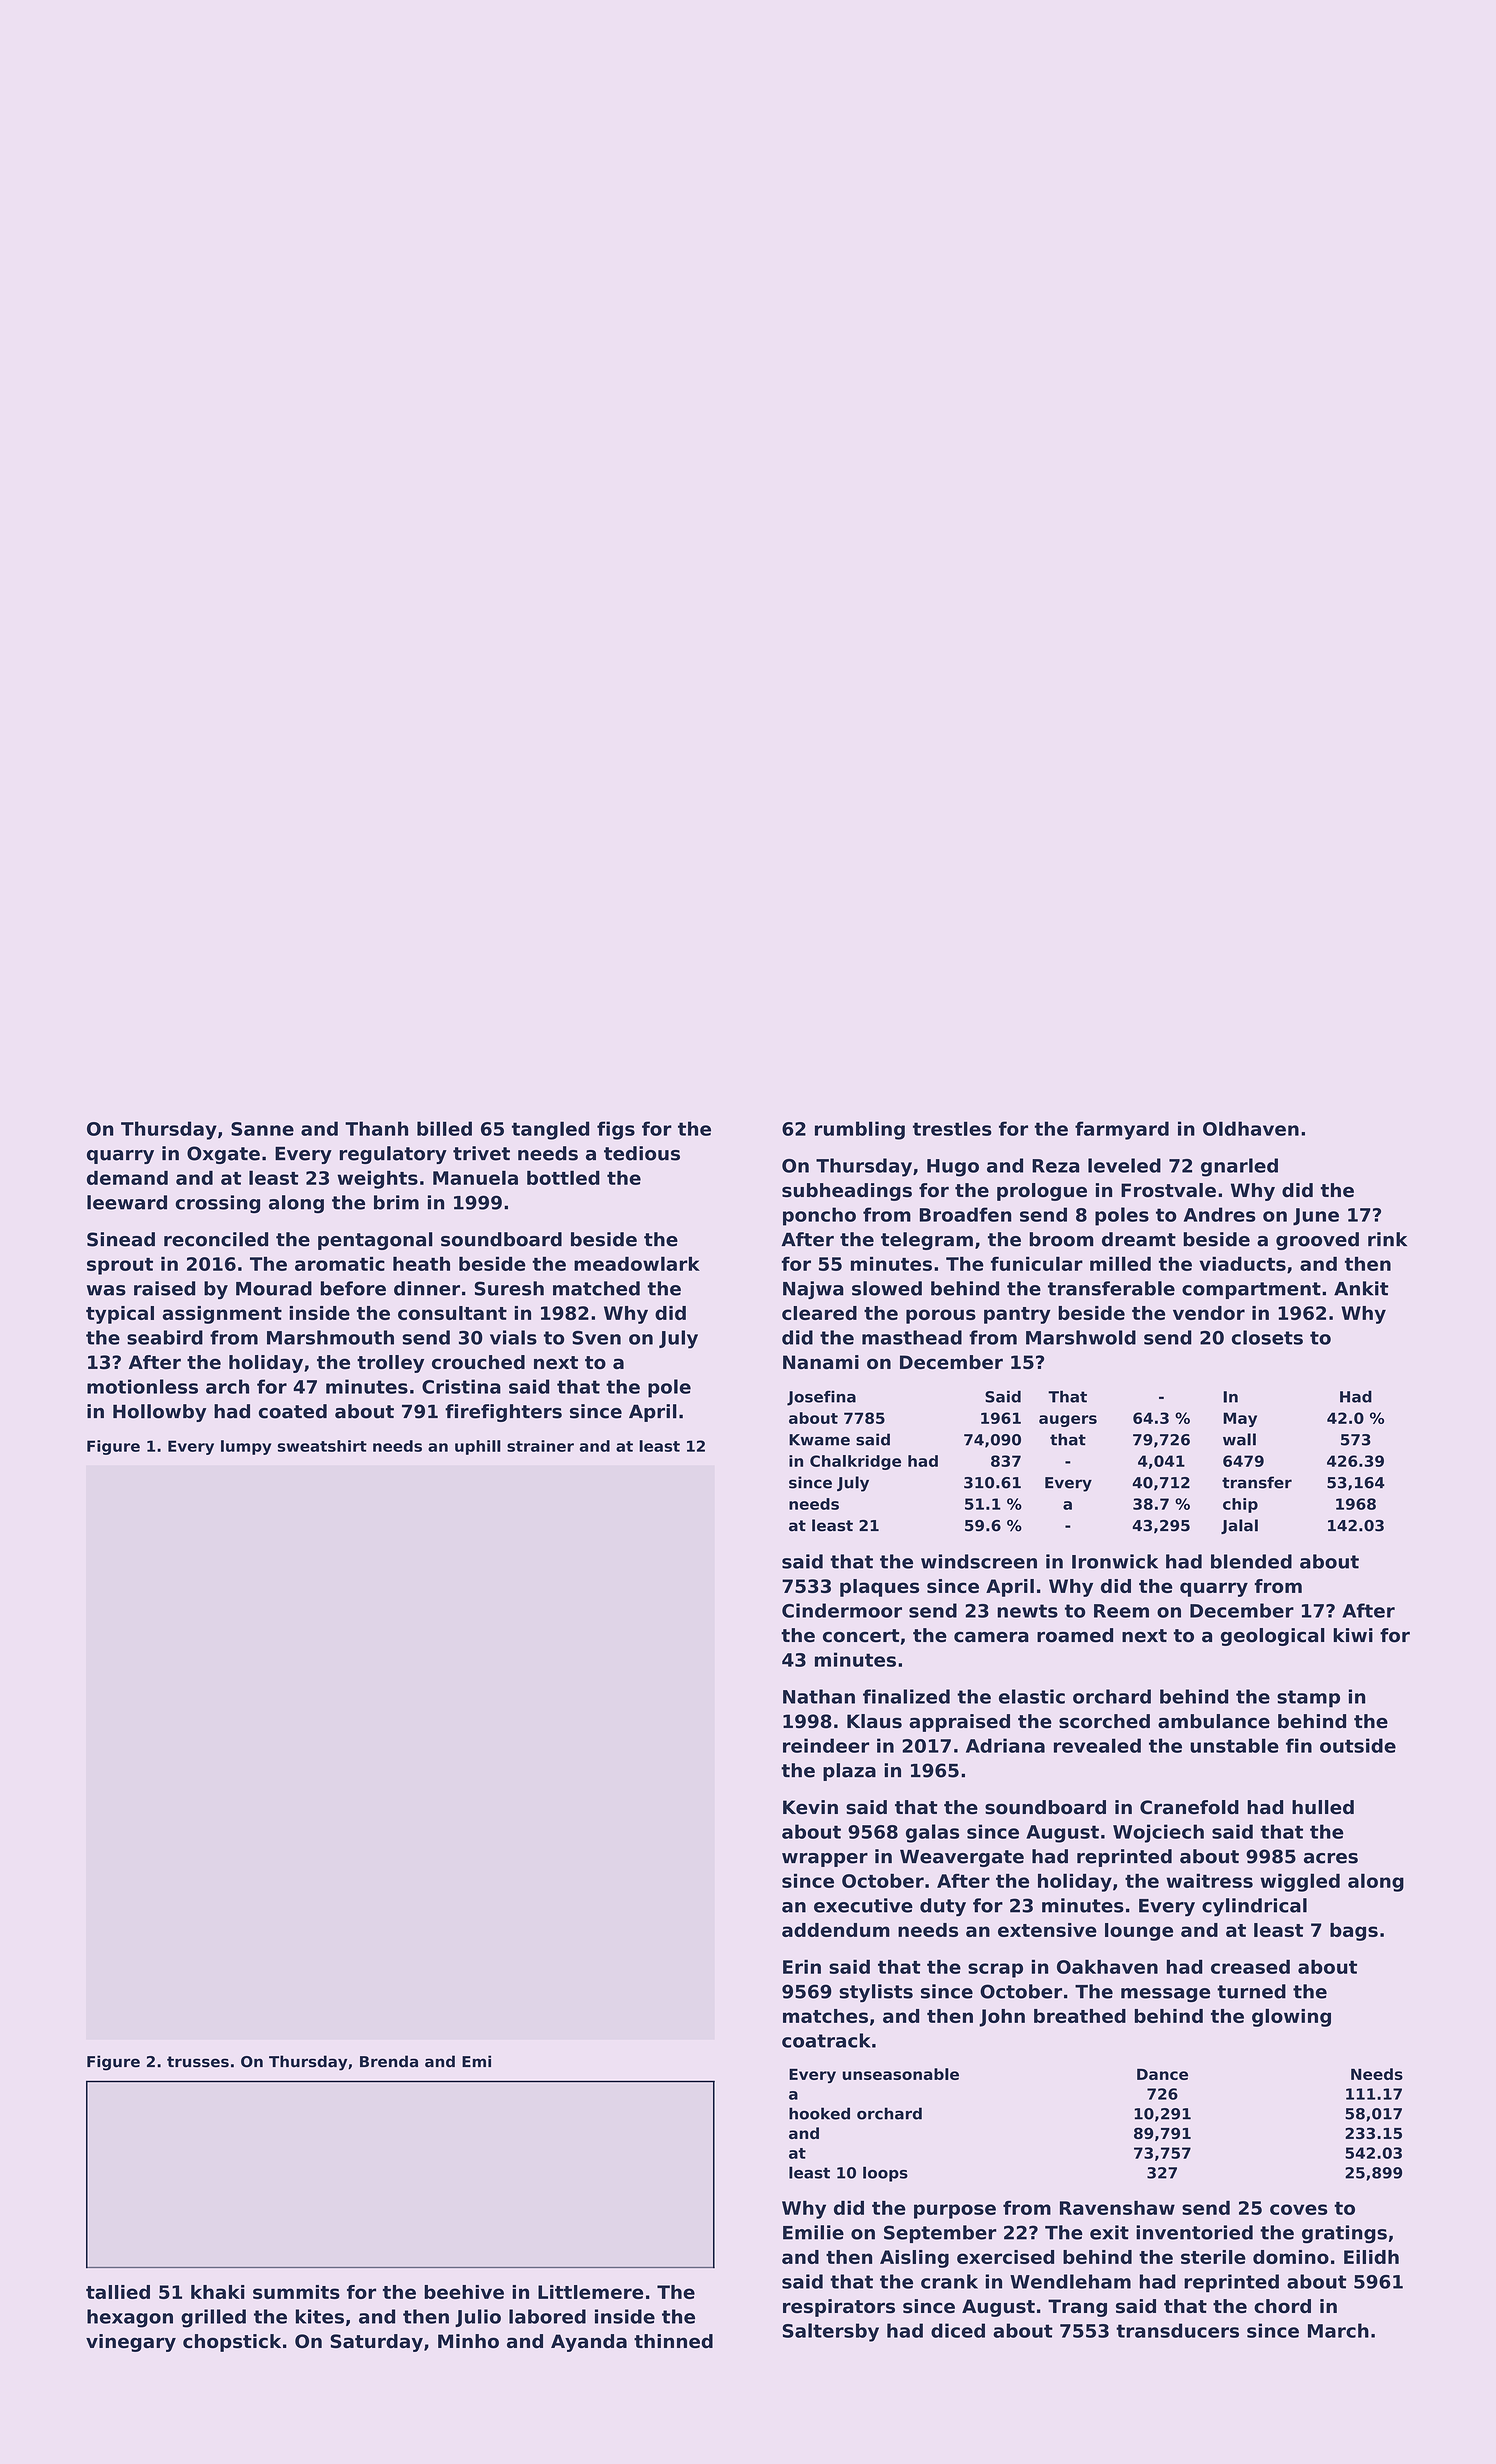 The image size is (1496, 2464). What do you see at coordinates (1308, 1699) in the image?
I see `stamp` at bounding box center [1308, 1699].
